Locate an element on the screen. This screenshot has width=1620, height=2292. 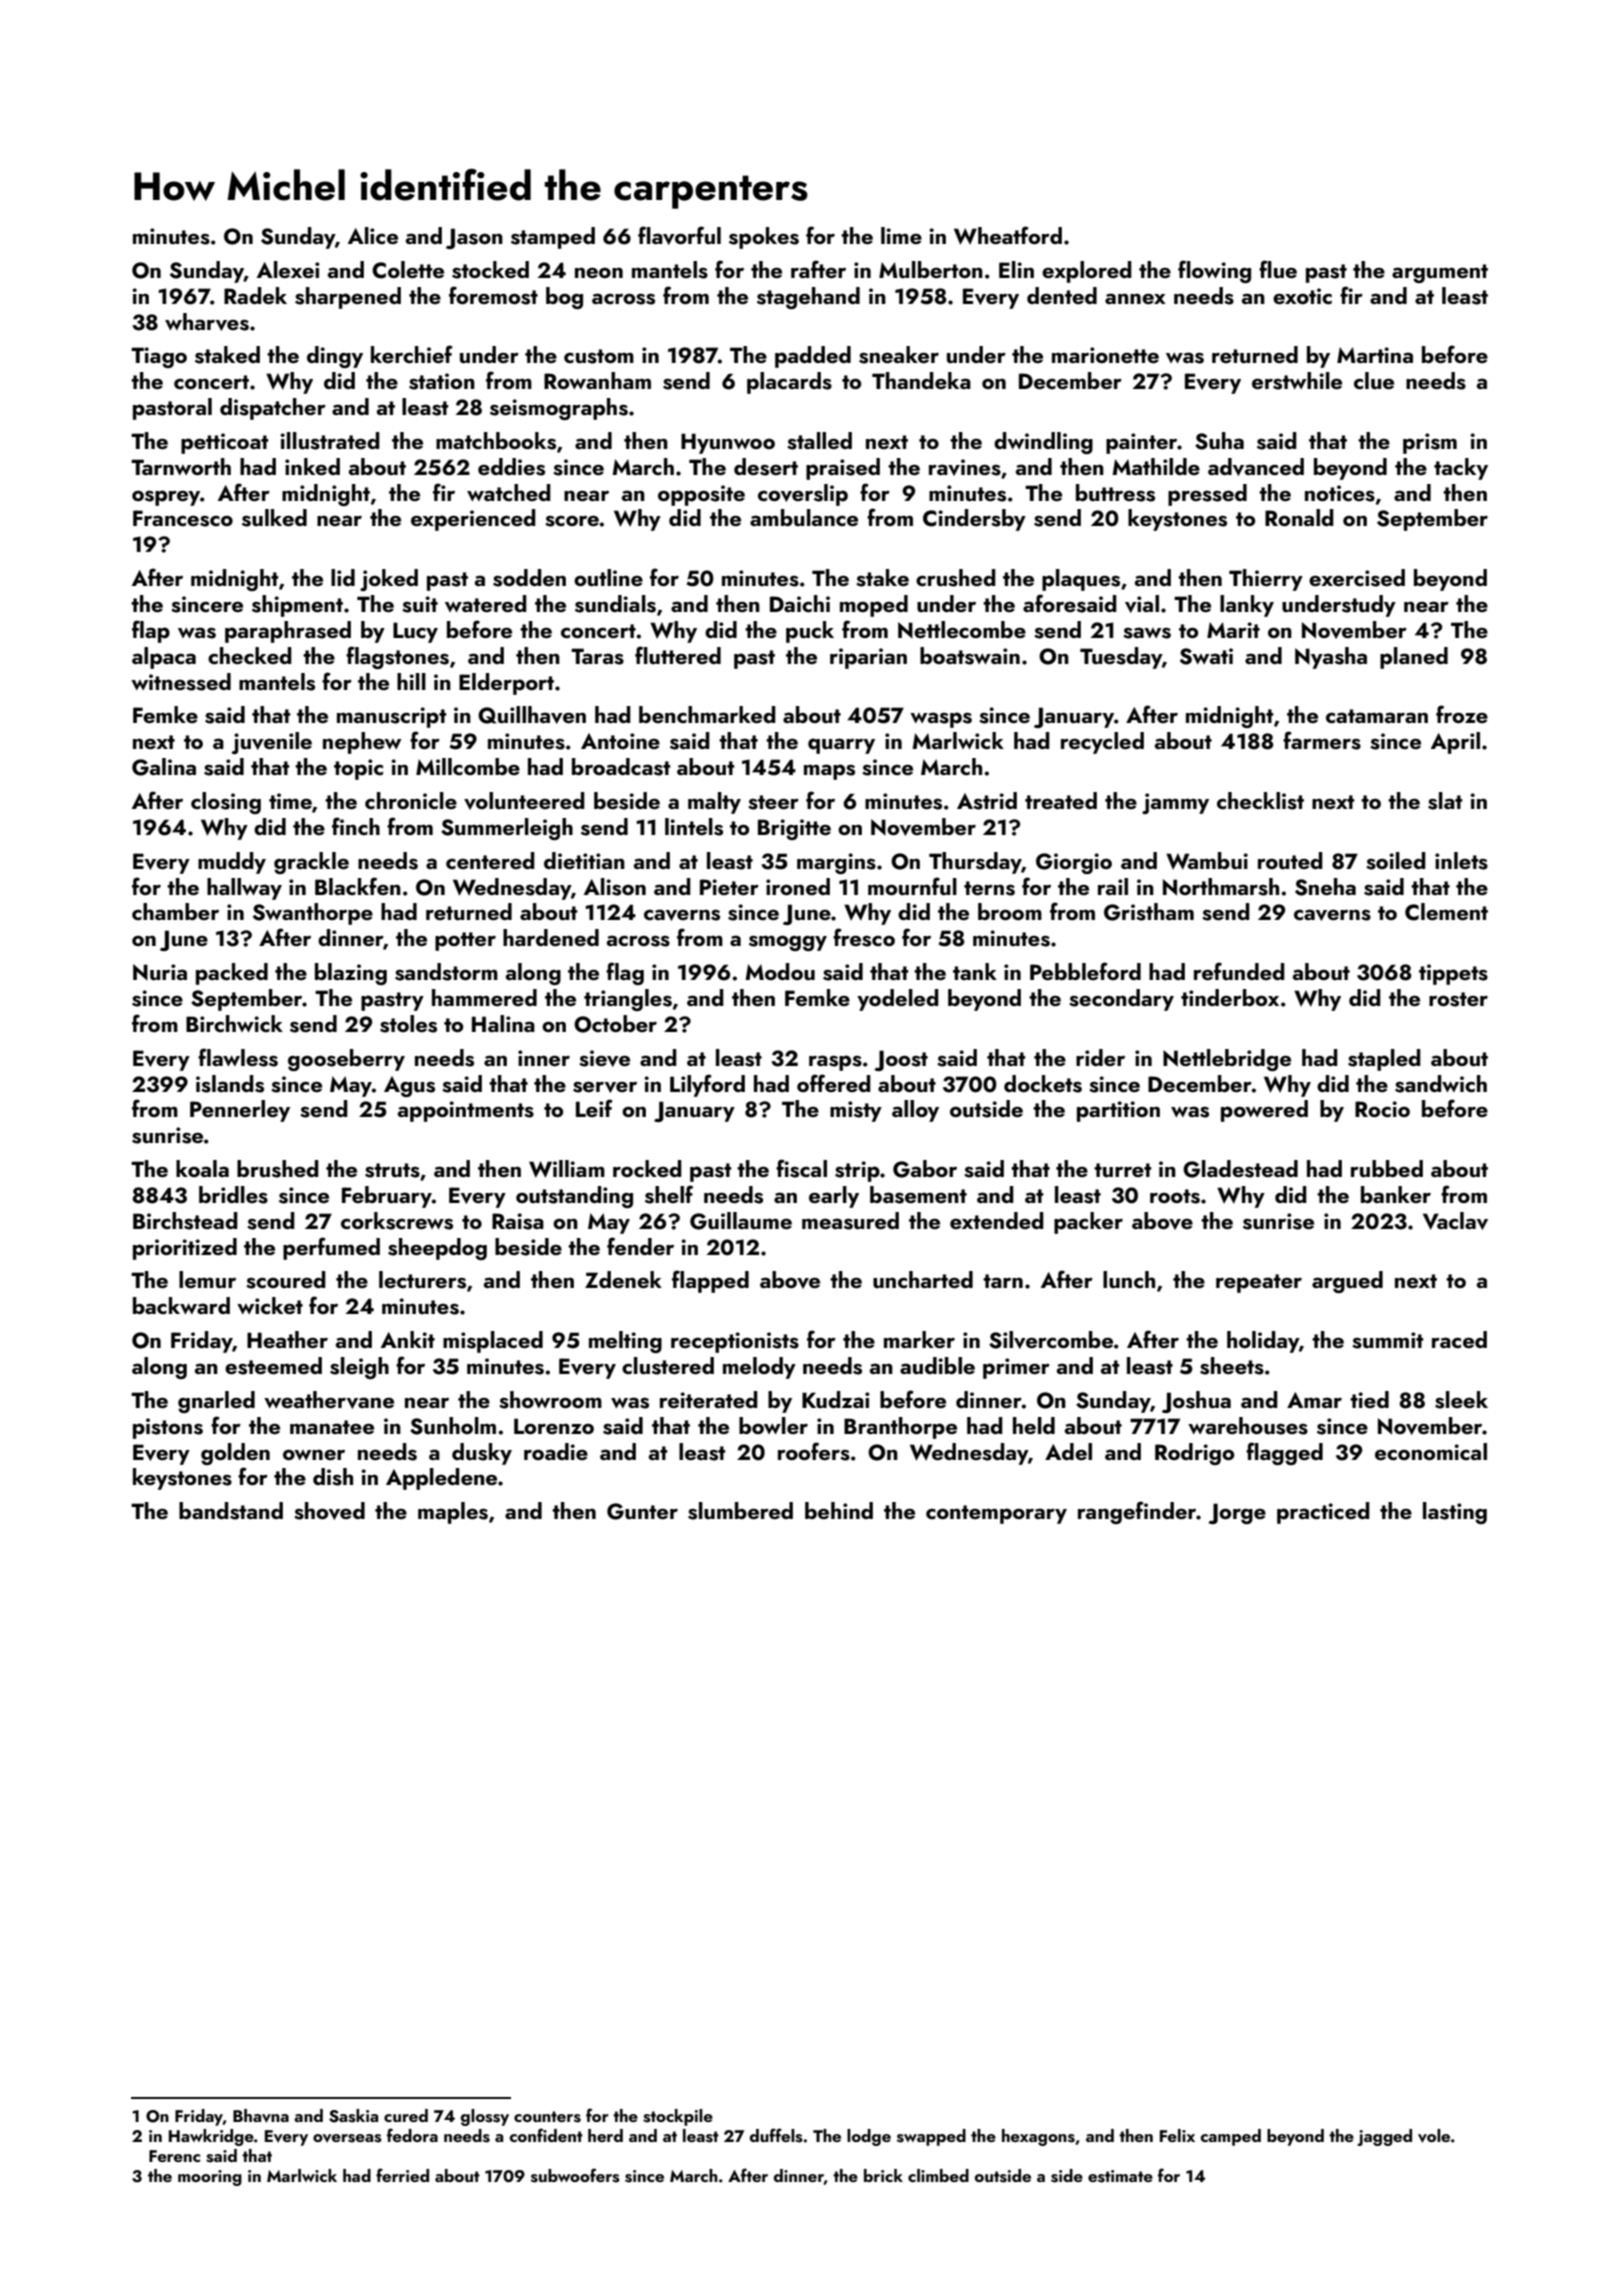
Birchstead is located at coordinates (185, 1221).
